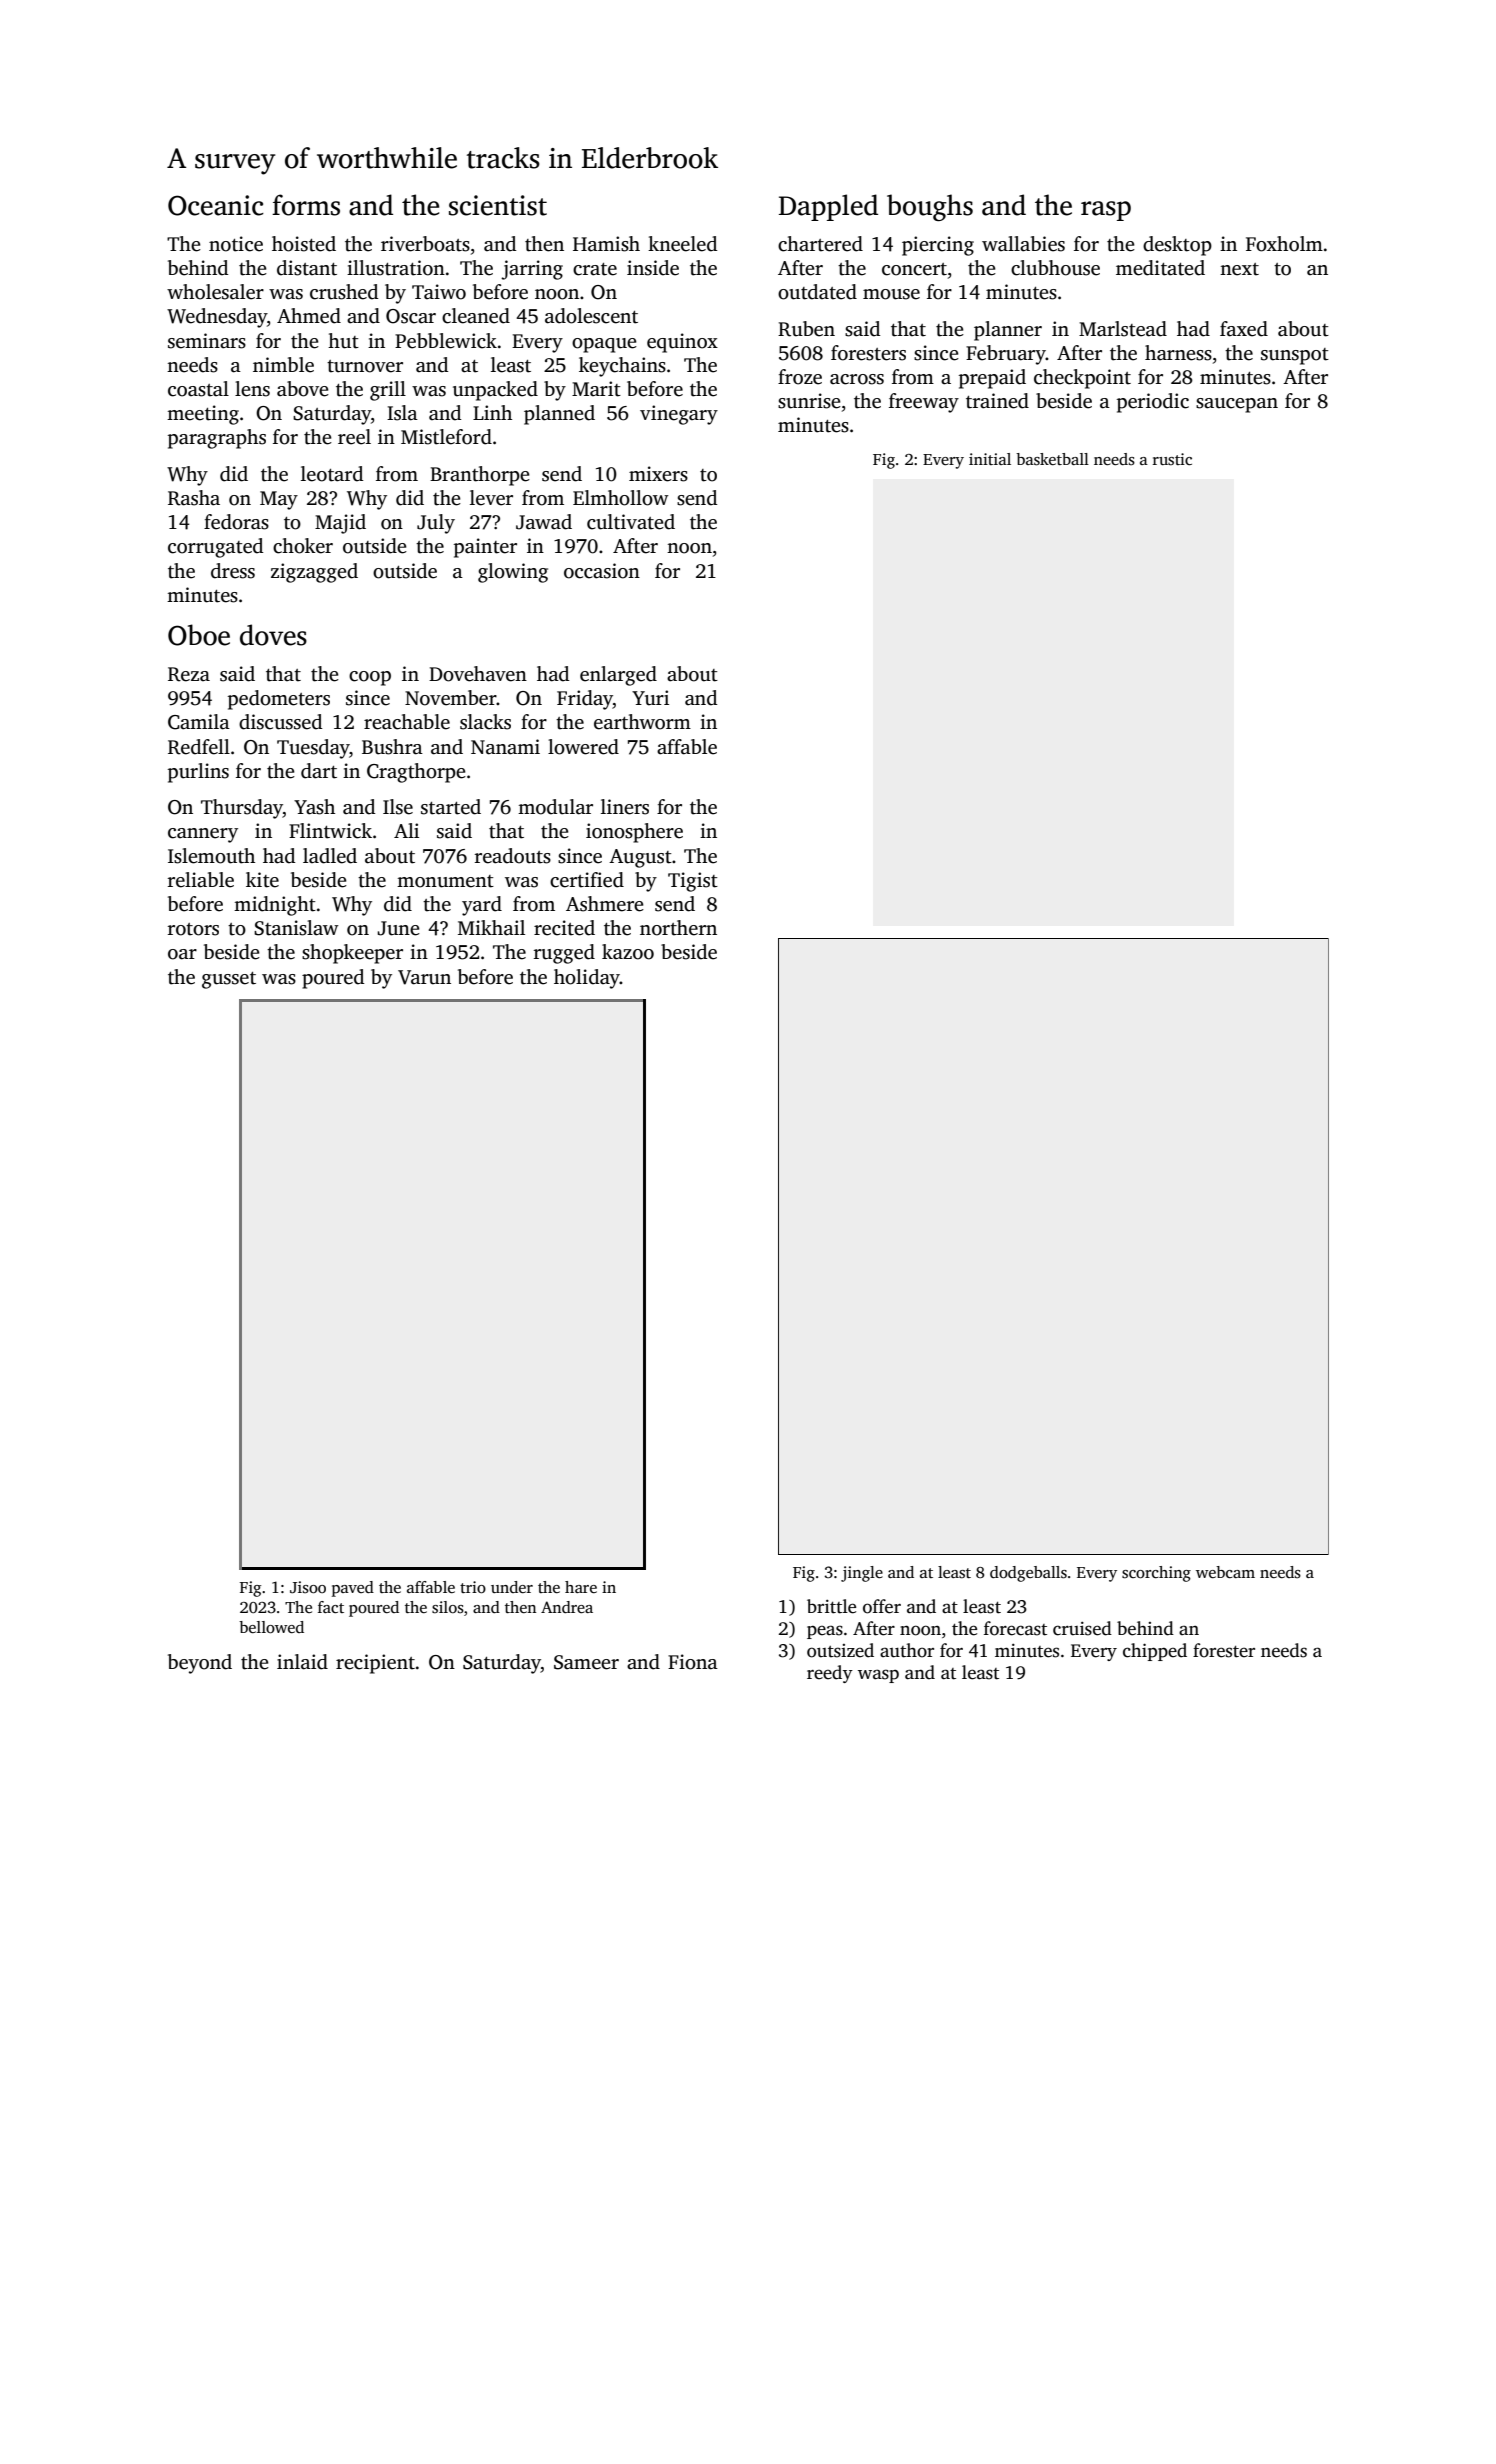 Image resolution: width=1496 pixels, height=2464 pixels. Describe the element at coordinates (682, 244) in the screenshot. I see `kneeled` at that location.
